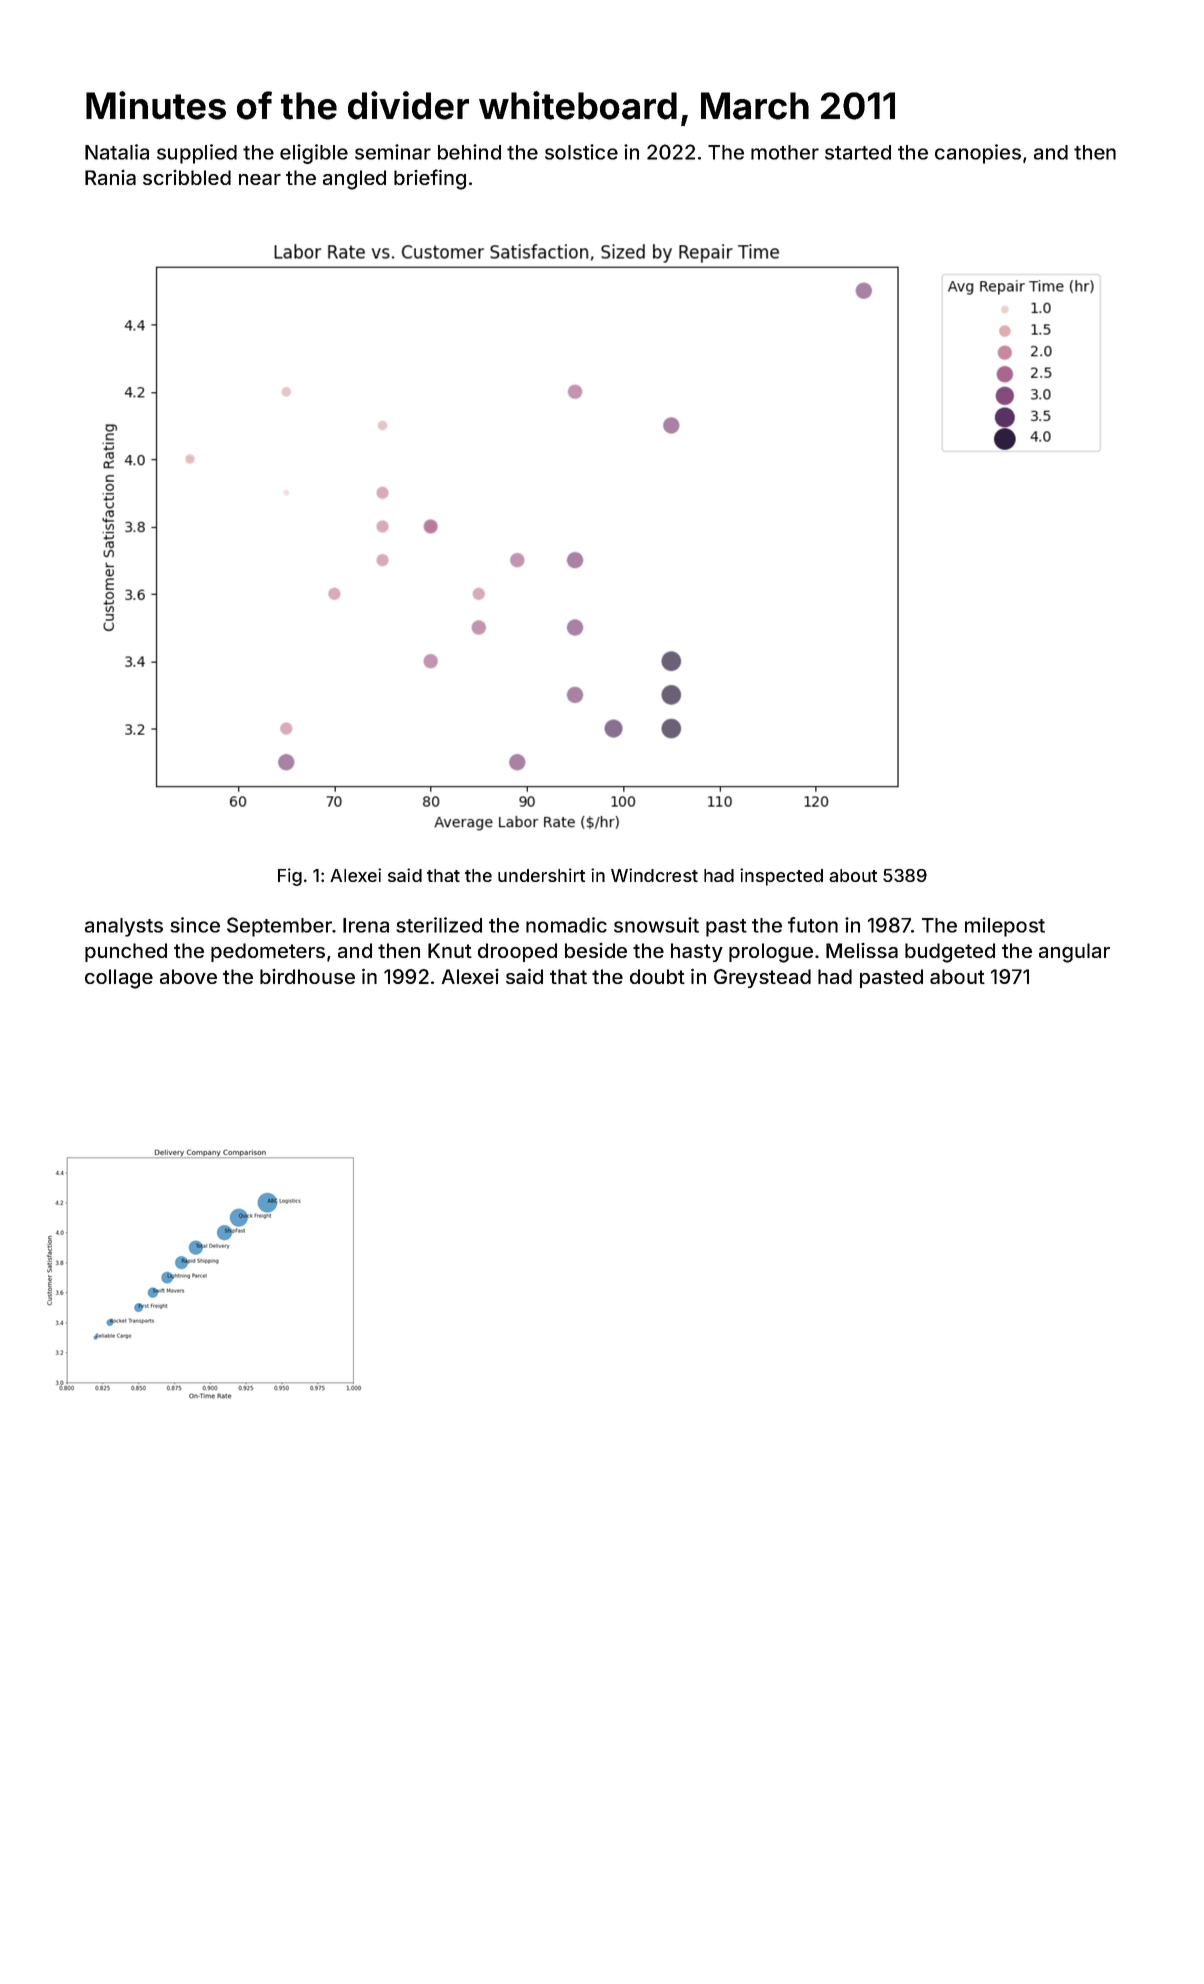 The width and height of the image is (1204, 1984). Describe the element at coordinates (110, 177) in the image. I see `Rania` at that location.
